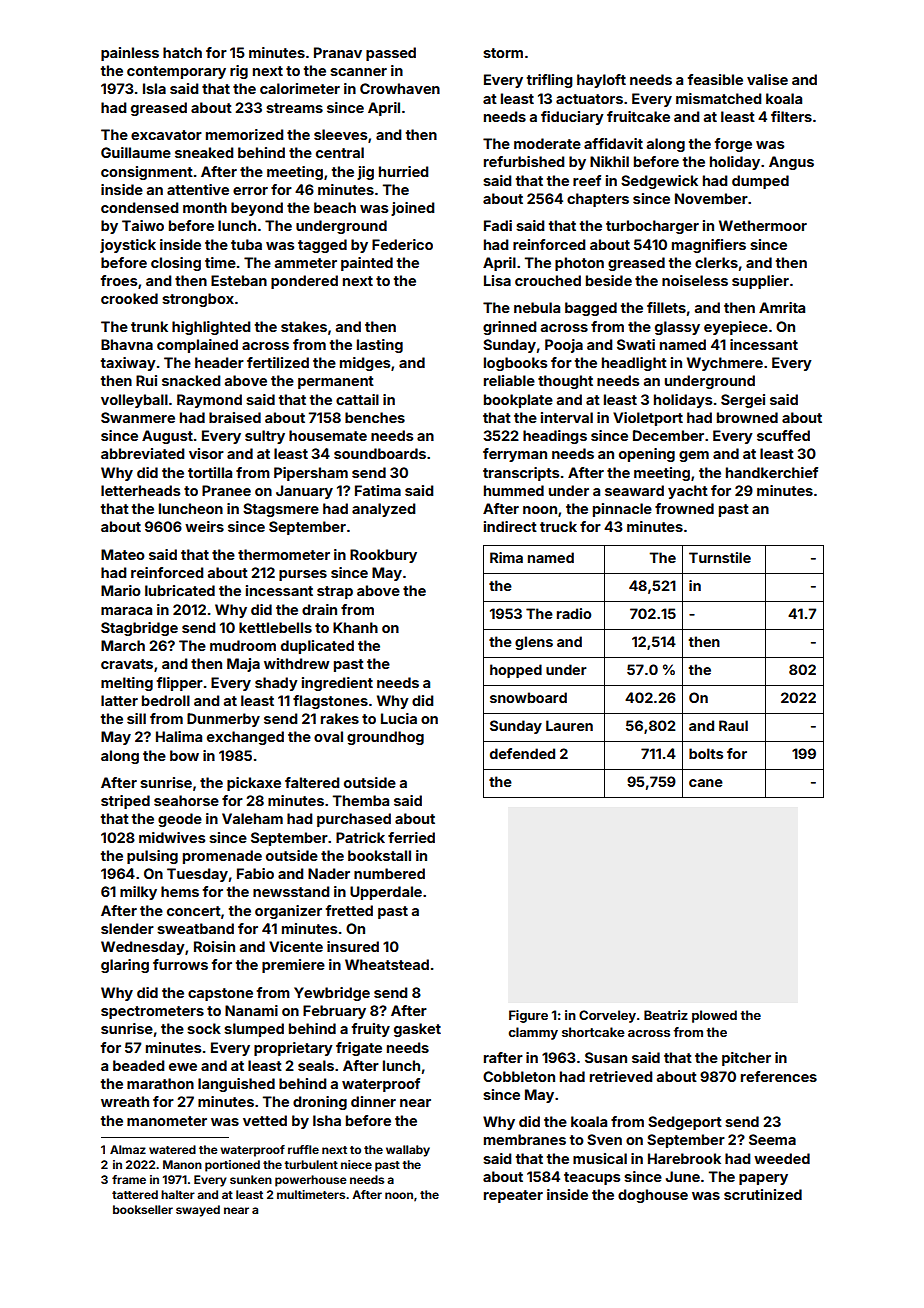  I want to click on bedroll, so click(166, 700).
